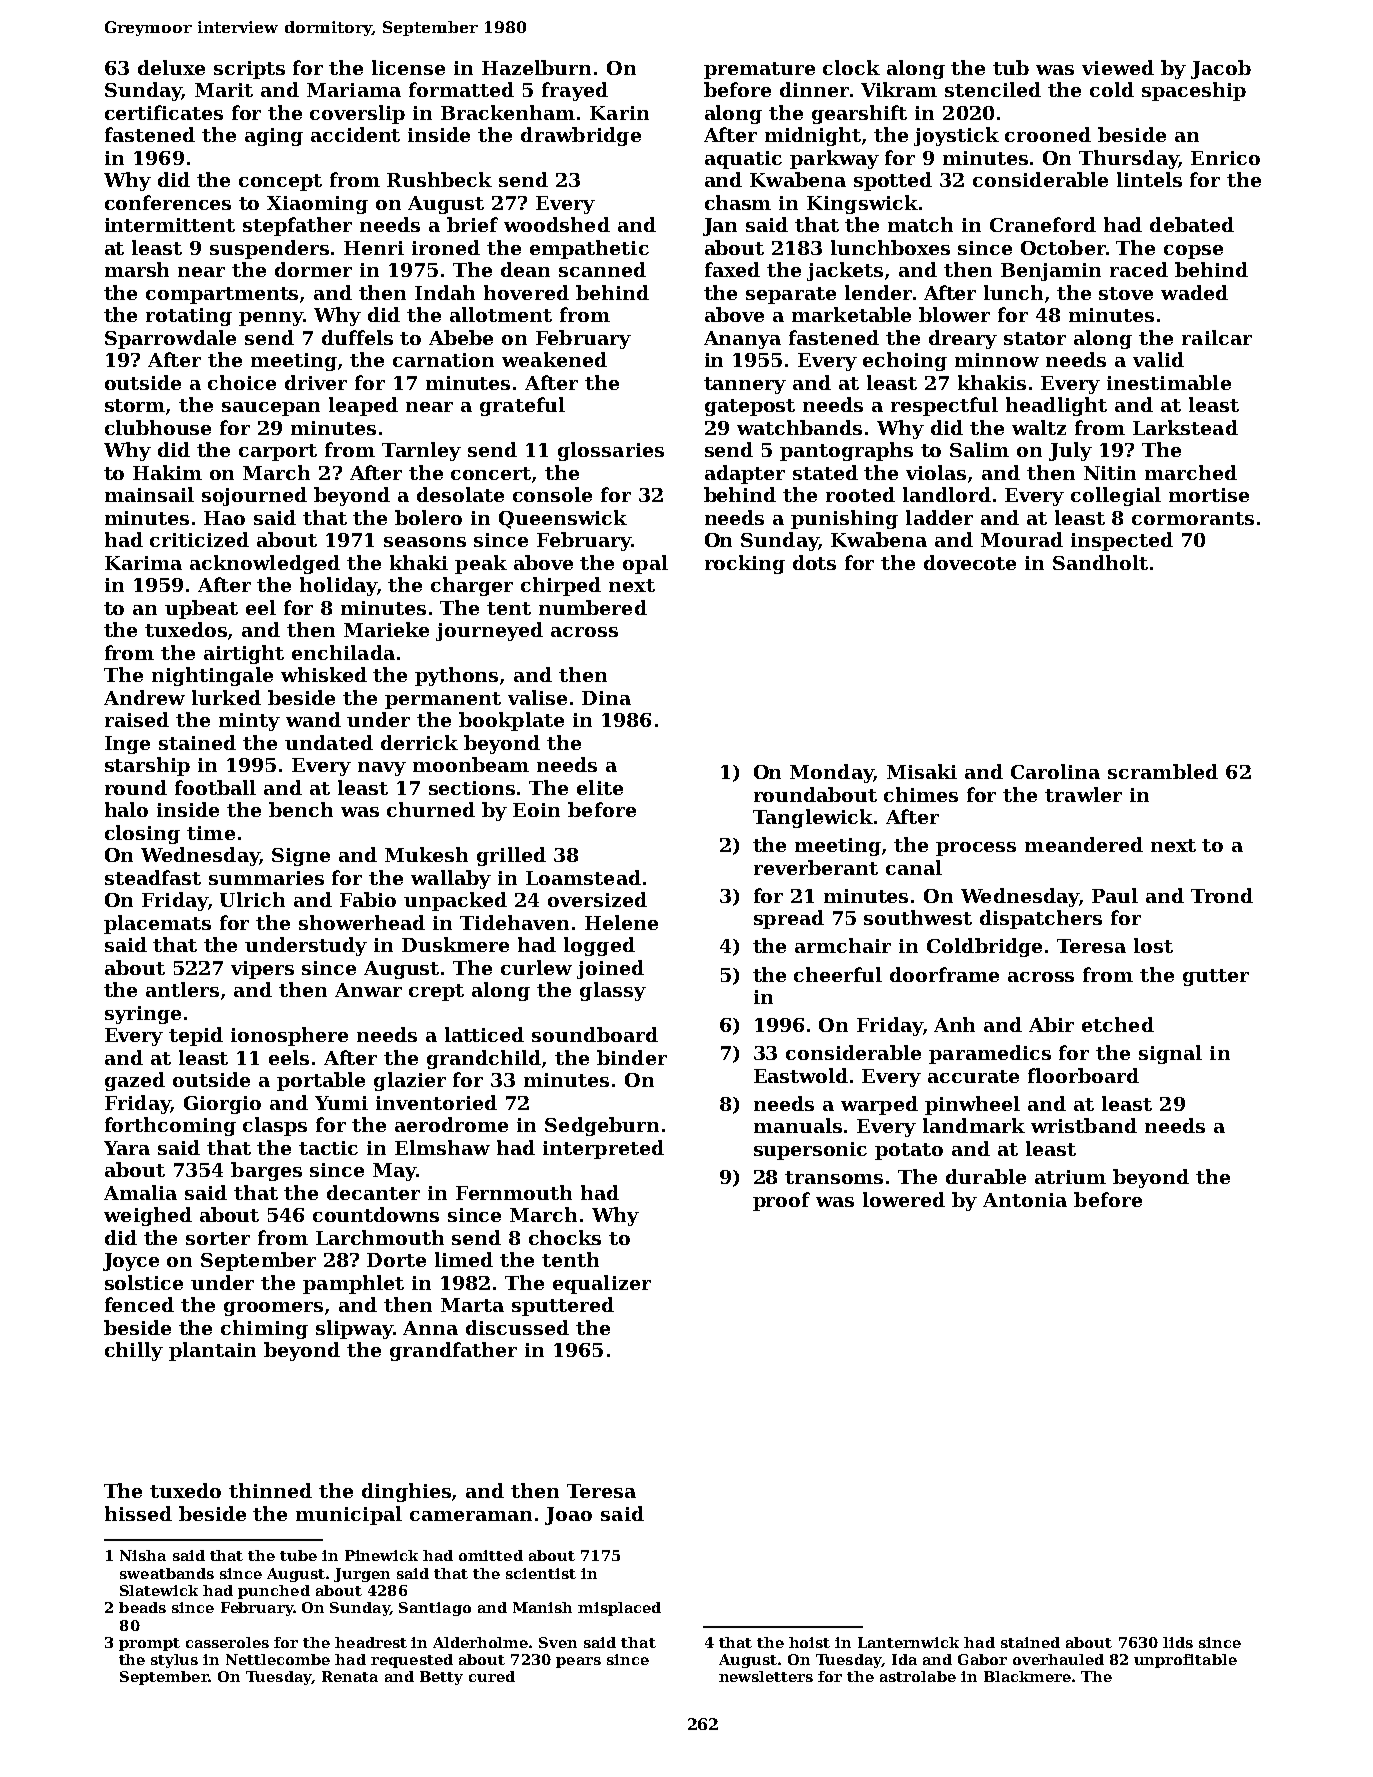 This image has width=1373, height=1777. I want to click on chirped, so click(561, 586).
